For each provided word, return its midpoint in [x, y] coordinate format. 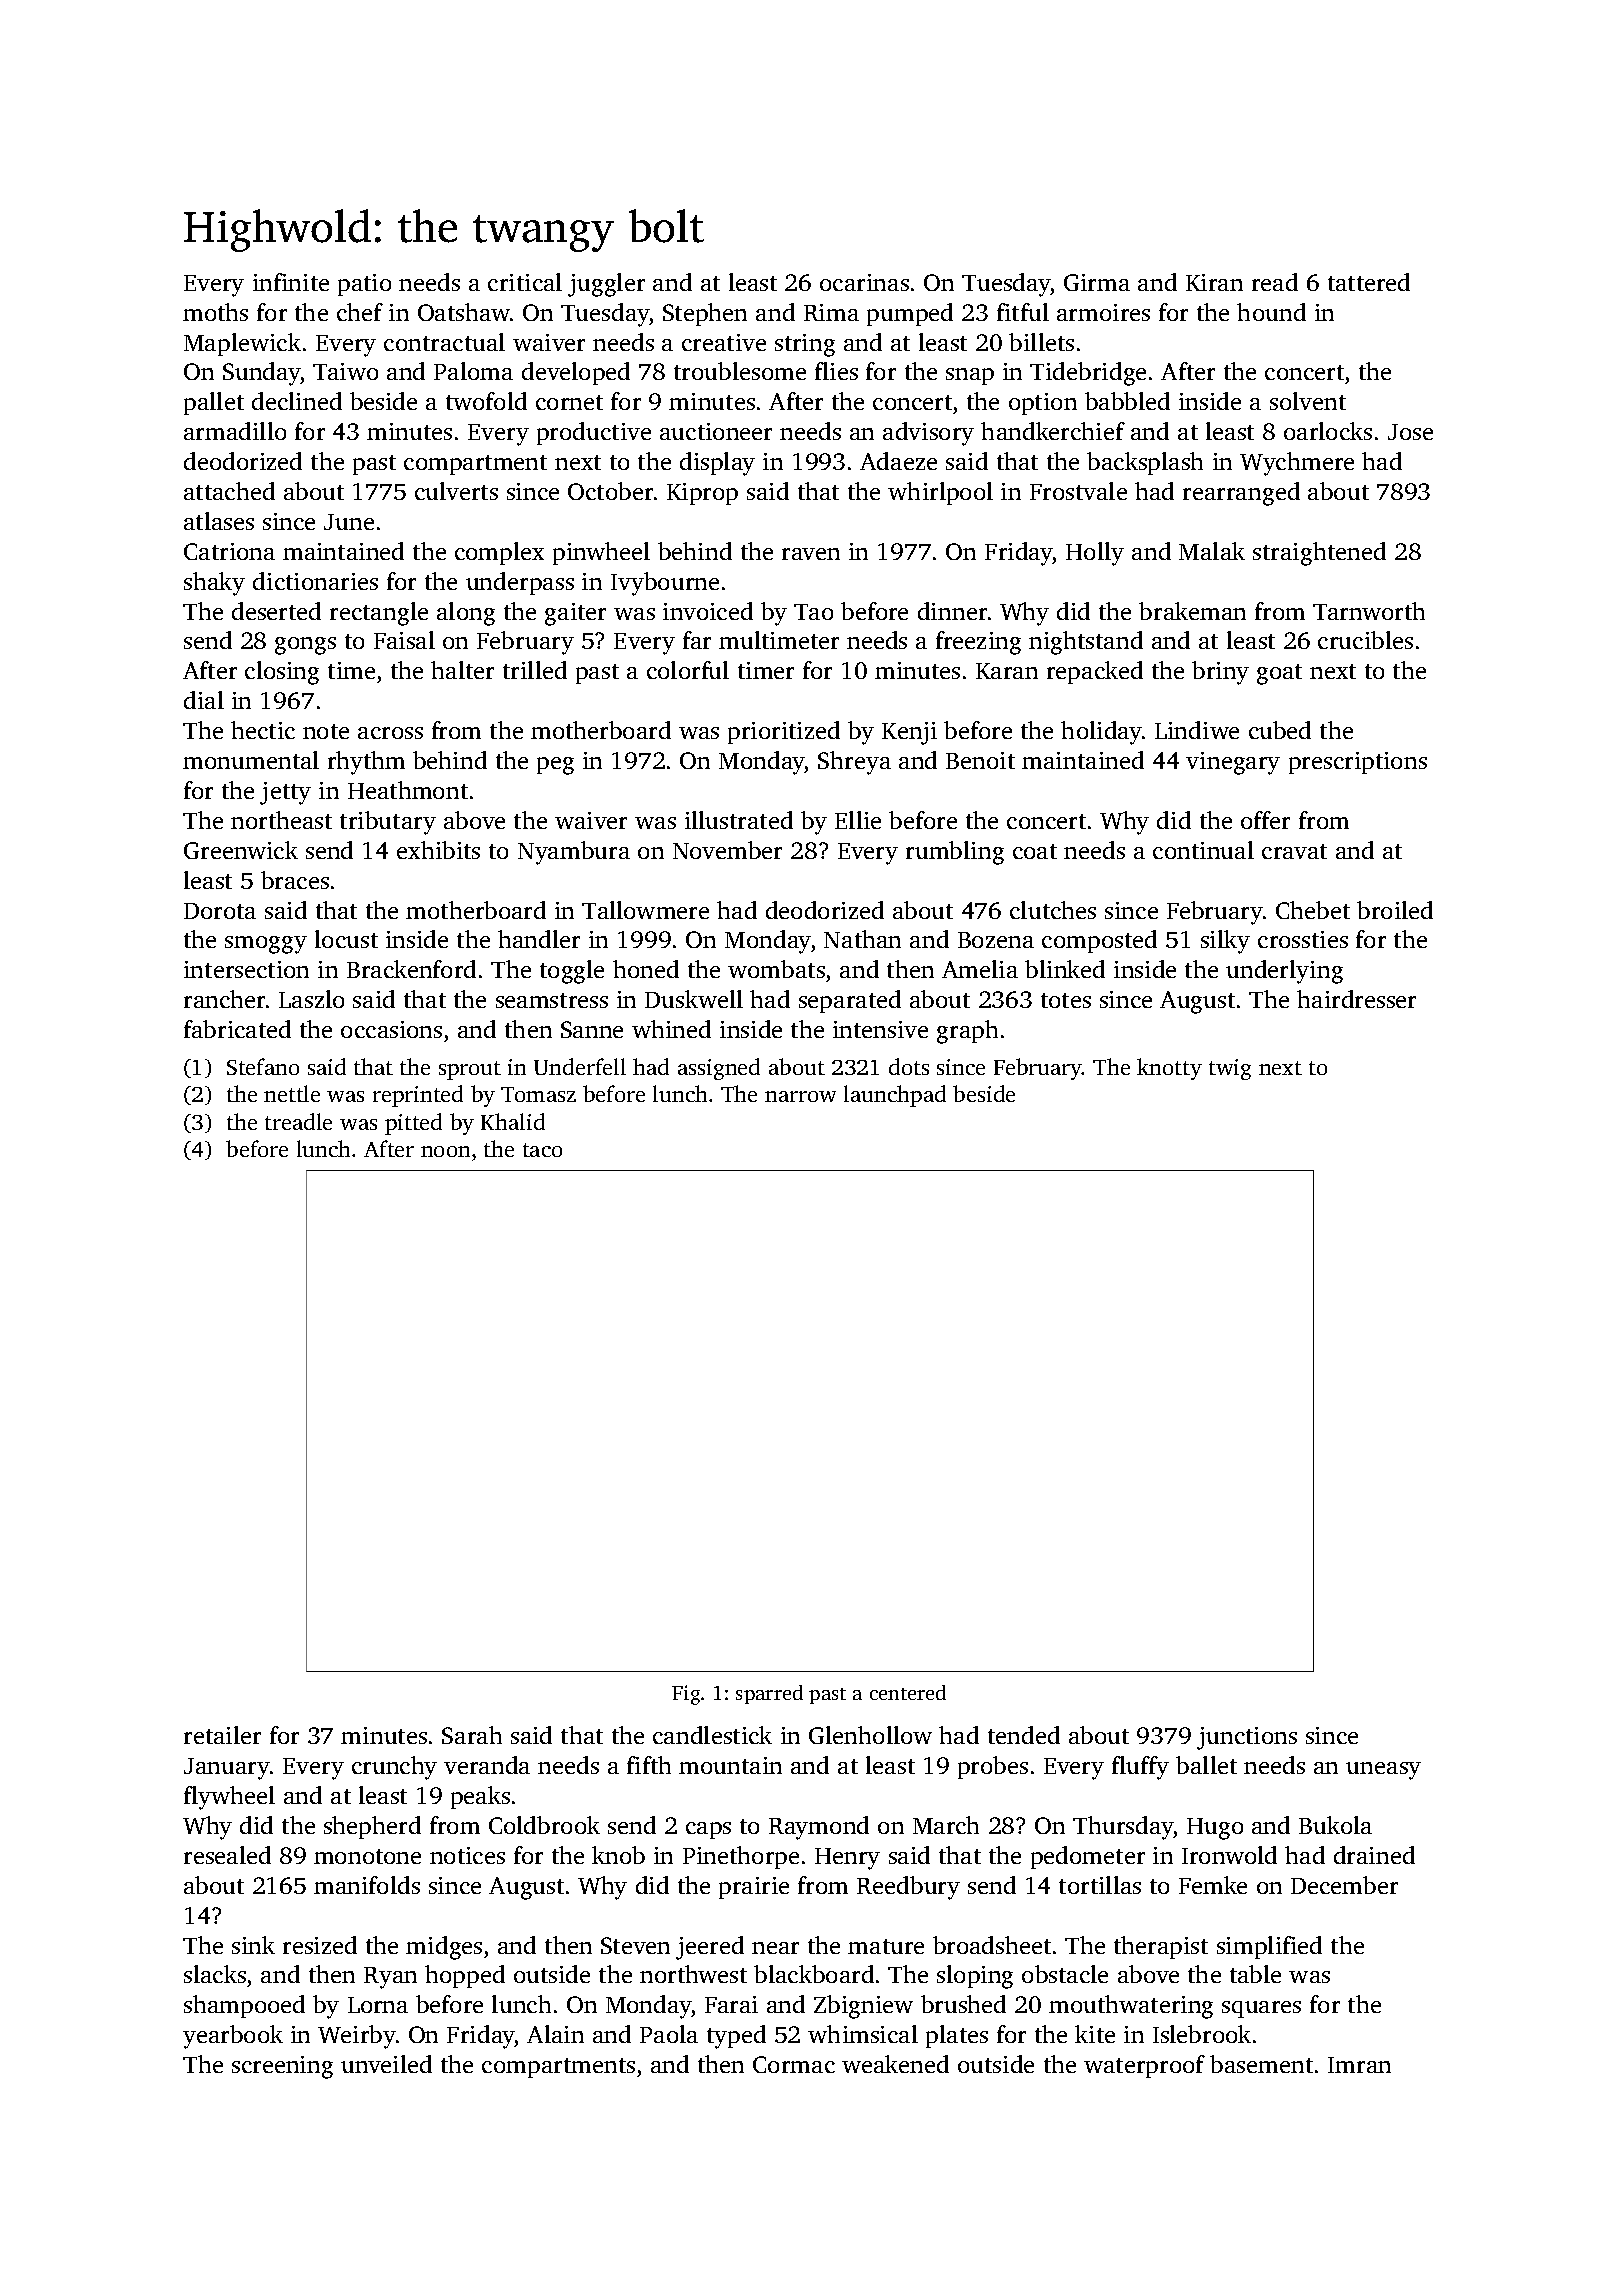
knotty [1169, 1069]
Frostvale [1078, 491]
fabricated [237, 1029]
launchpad [895, 1096]
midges [444, 1948]
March [946, 1825]
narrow [800, 1096]
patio [364, 285]
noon [445, 1151]
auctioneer [716, 431]
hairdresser [1356, 999]
